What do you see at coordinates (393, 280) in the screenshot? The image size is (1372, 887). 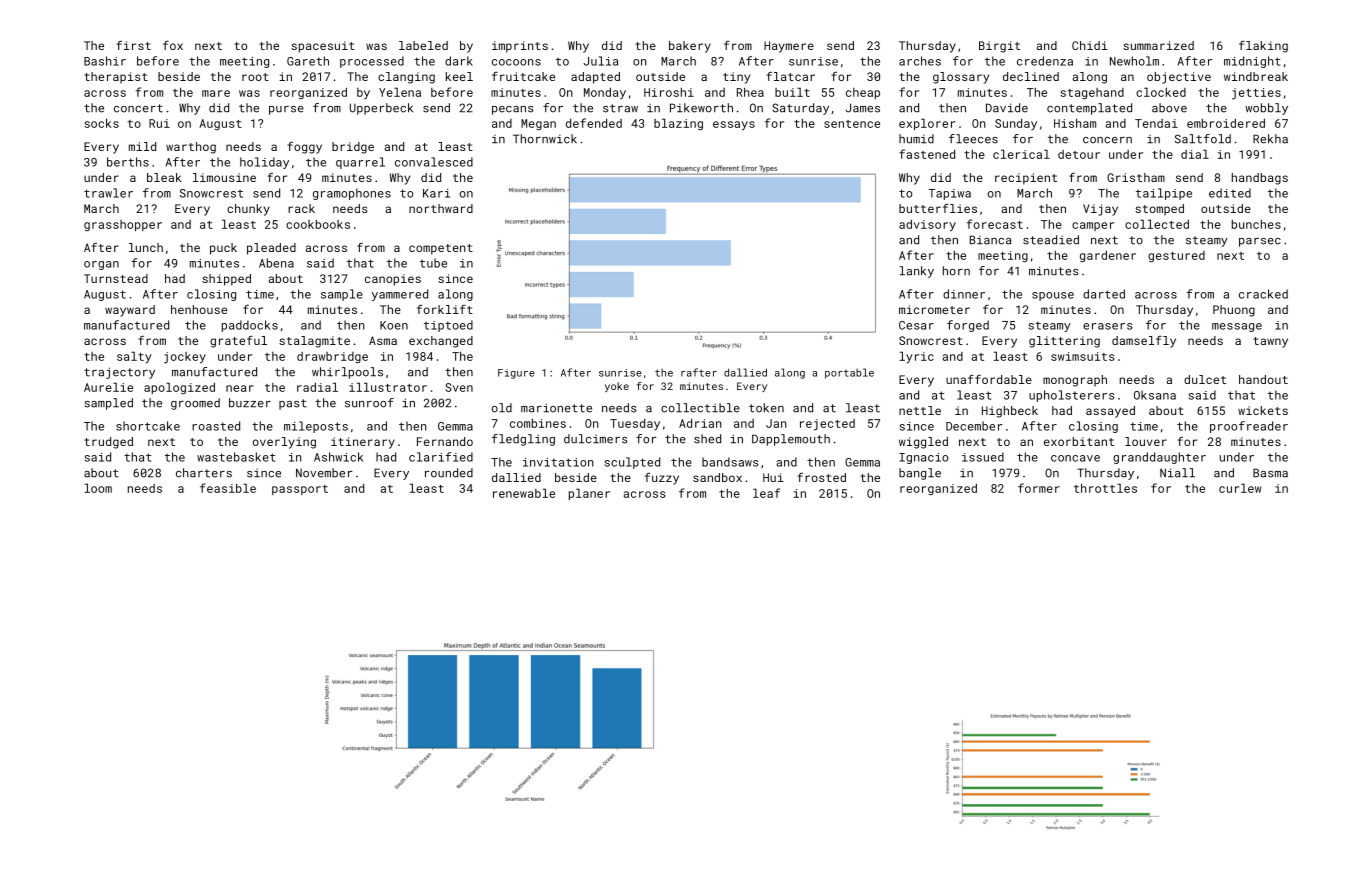 I see `canopies` at bounding box center [393, 280].
